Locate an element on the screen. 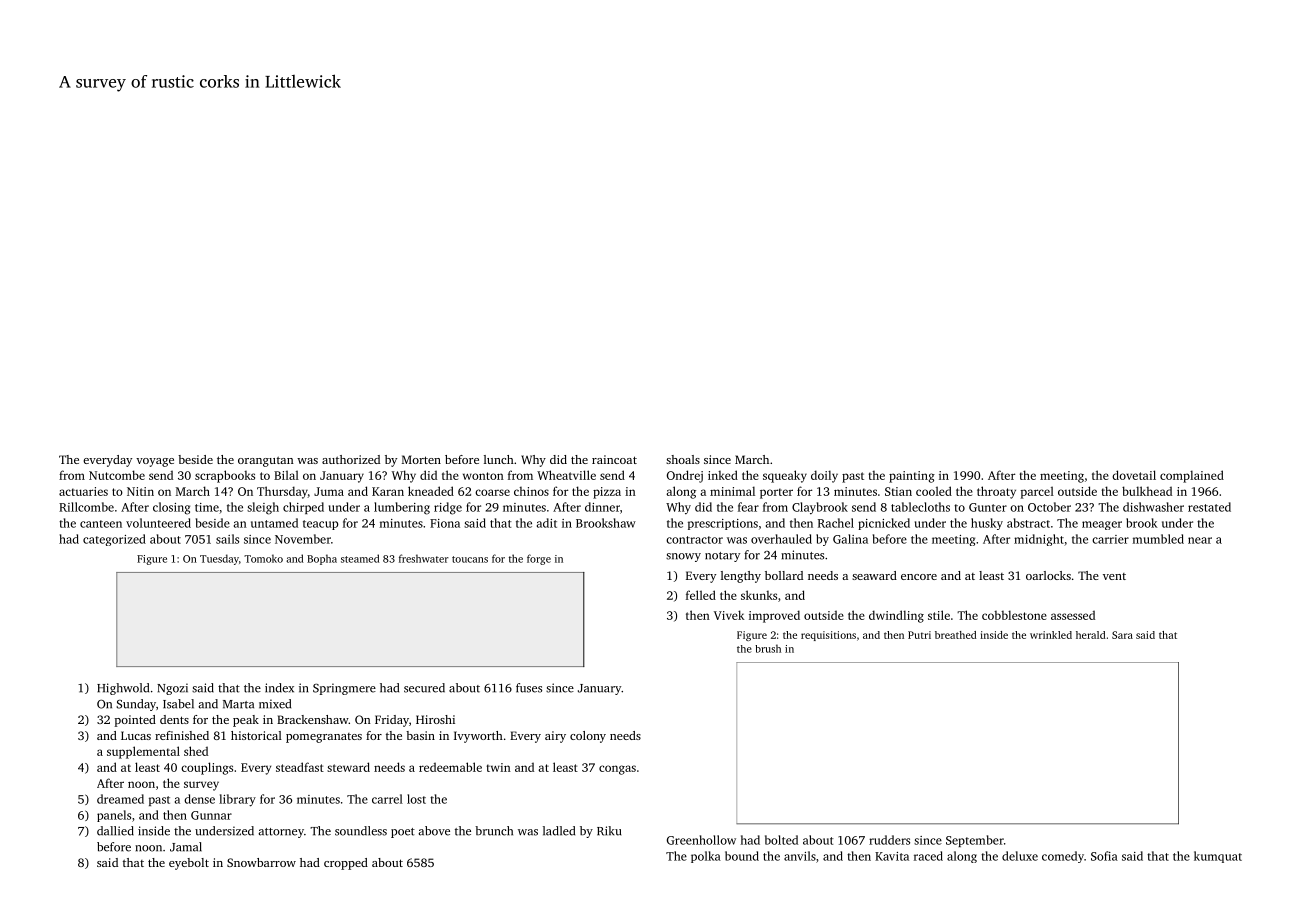  Gunter is located at coordinates (988, 507).
